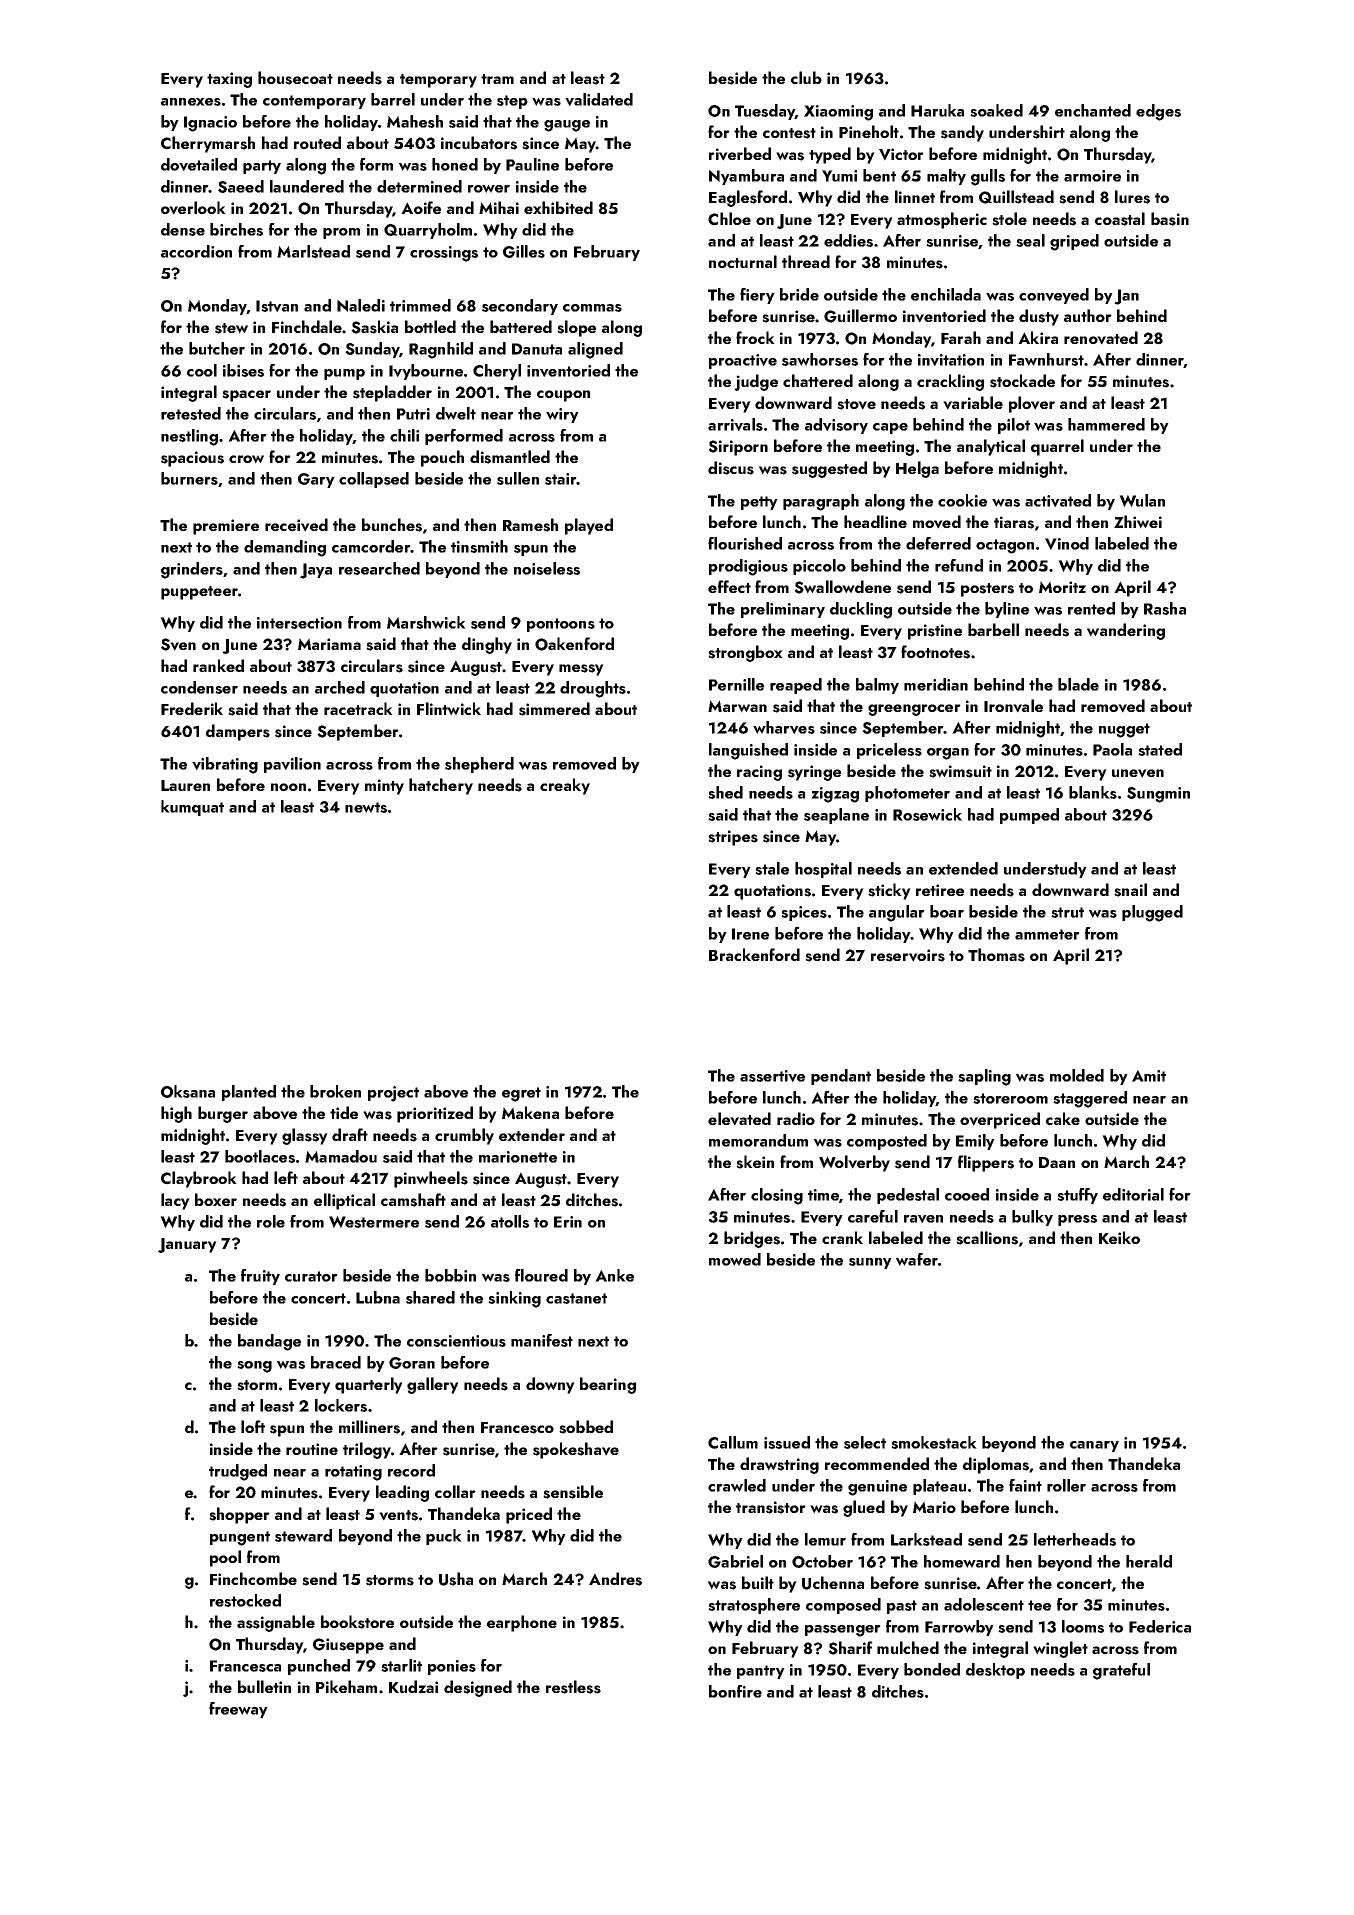  Describe the element at coordinates (288, 787) in the screenshot. I see `noon` at that location.
